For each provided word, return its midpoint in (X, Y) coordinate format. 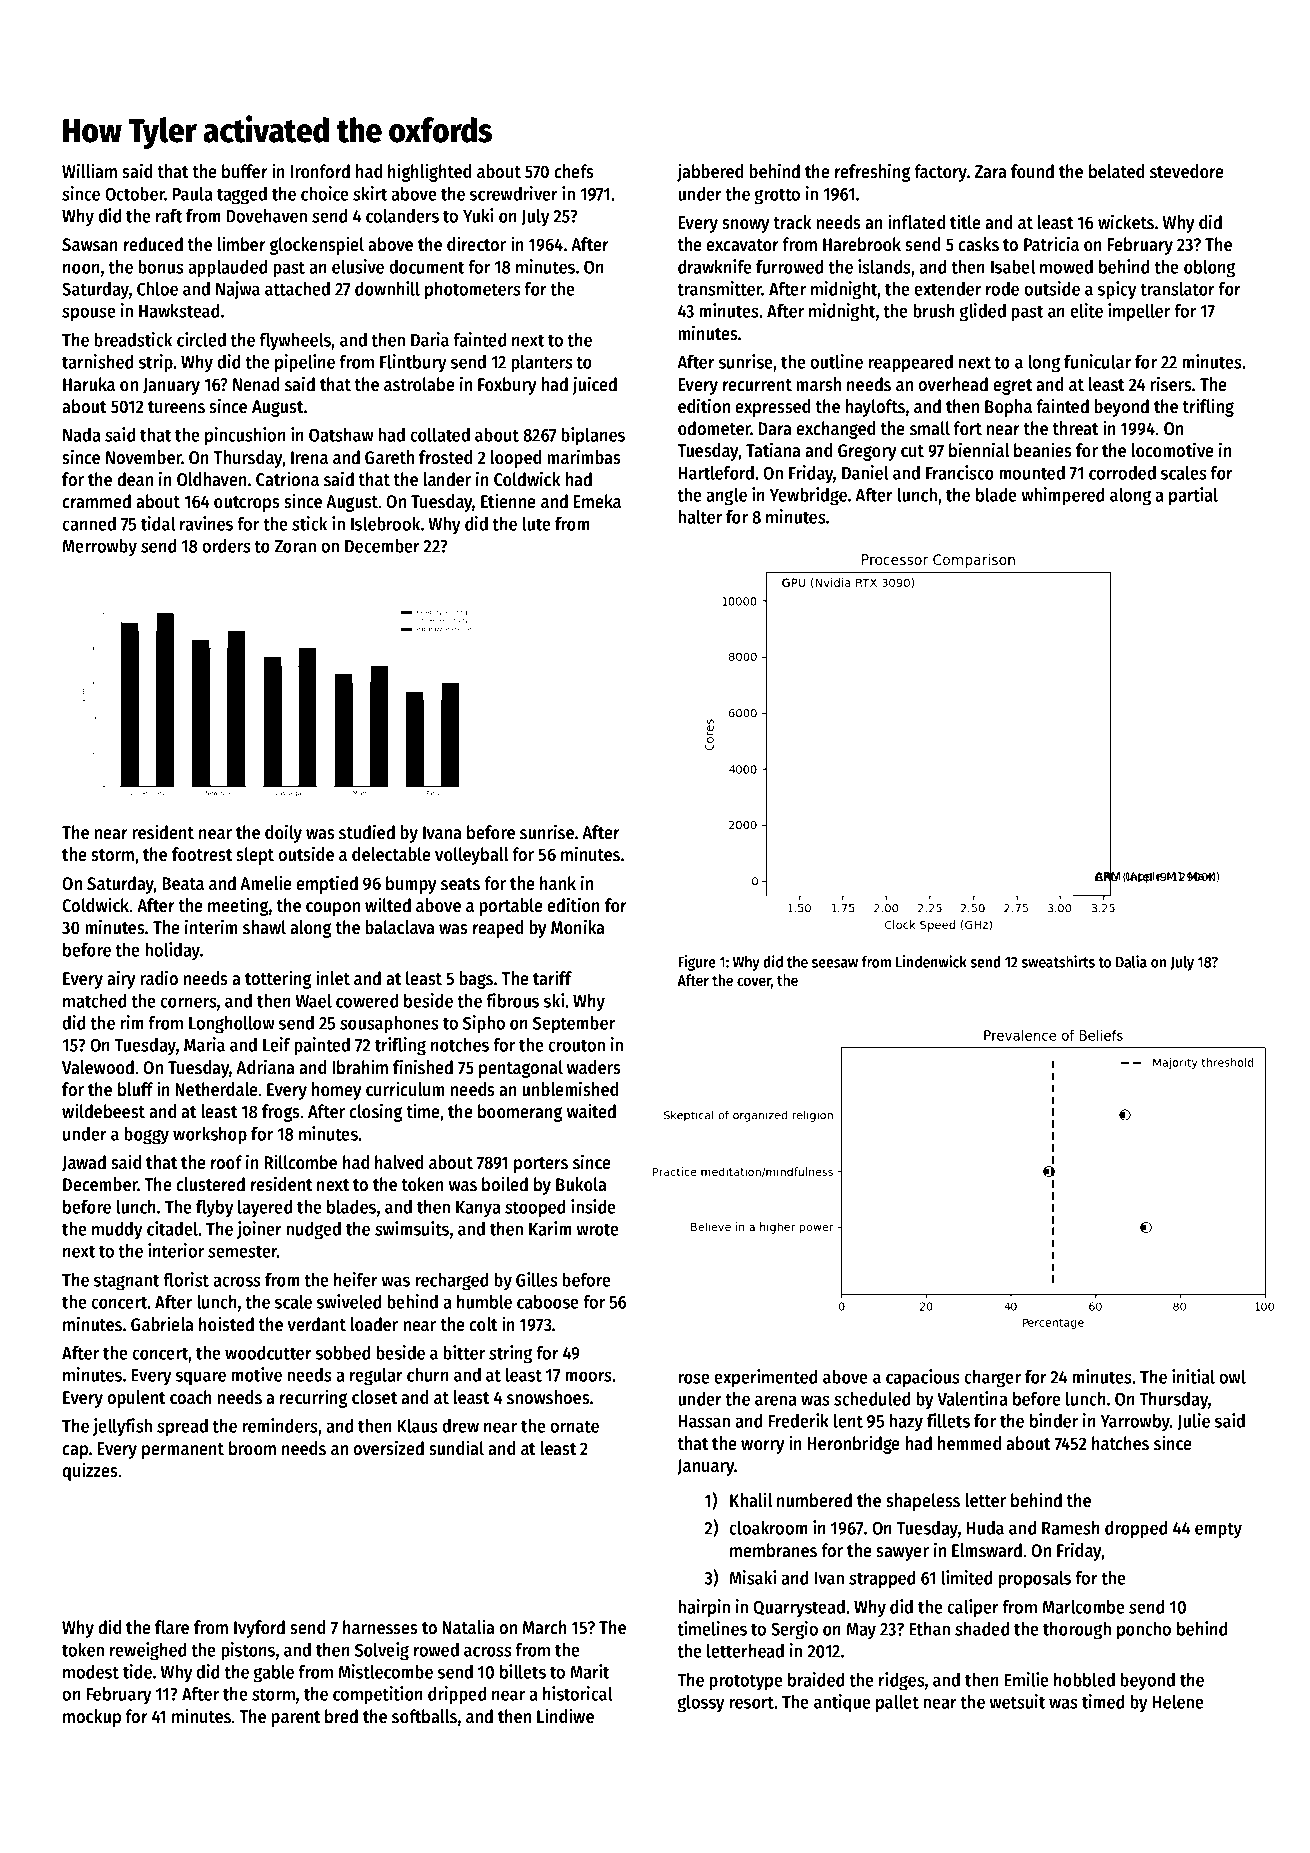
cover (754, 981)
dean (135, 479)
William (89, 170)
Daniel (865, 472)
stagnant (126, 1282)
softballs (424, 1716)
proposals (1034, 1580)
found (1032, 171)
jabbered (710, 172)
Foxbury (507, 386)
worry (762, 1447)
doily (283, 833)
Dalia (1131, 961)
